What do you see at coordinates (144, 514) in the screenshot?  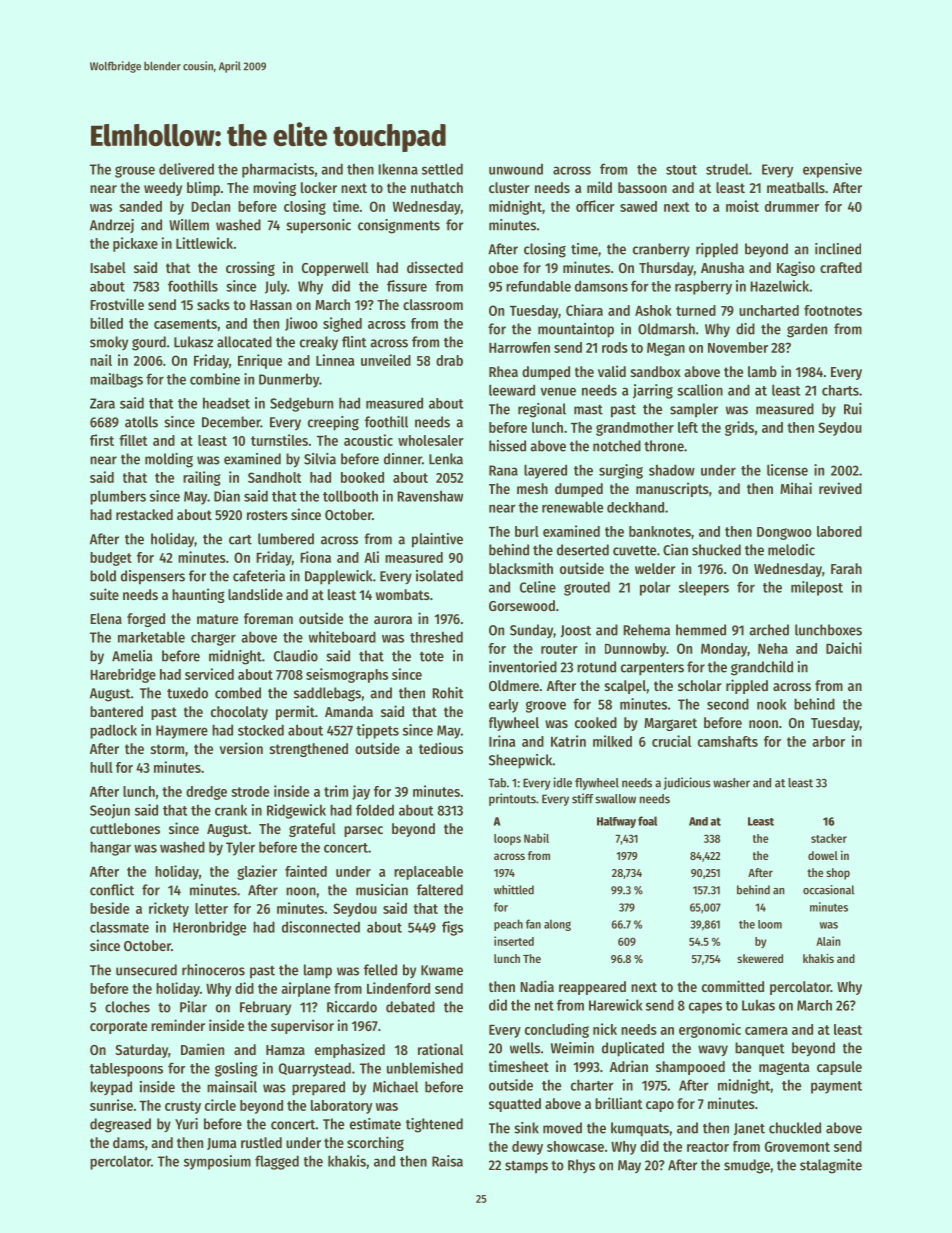 I see `restacked` at bounding box center [144, 514].
